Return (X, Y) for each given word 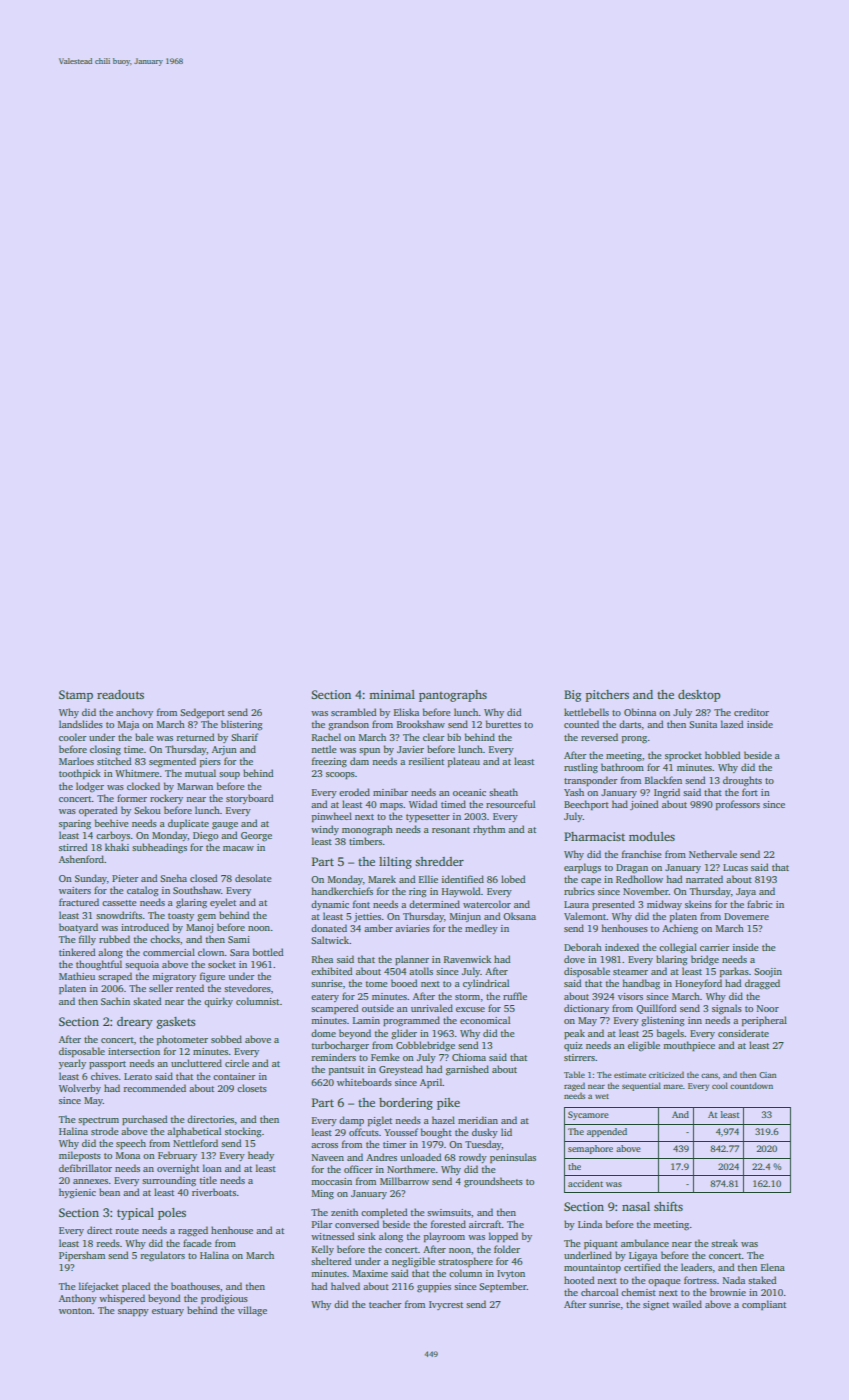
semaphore (590, 1149)
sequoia (142, 965)
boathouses (195, 1286)
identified (463, 879)
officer (358, 1169)
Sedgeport (202, 713)
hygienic (77, 1193)
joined (644, 805)
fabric (759, 904)
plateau (464, 762)
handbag (641, 984)
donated (329, 928)
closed (203, 878)
